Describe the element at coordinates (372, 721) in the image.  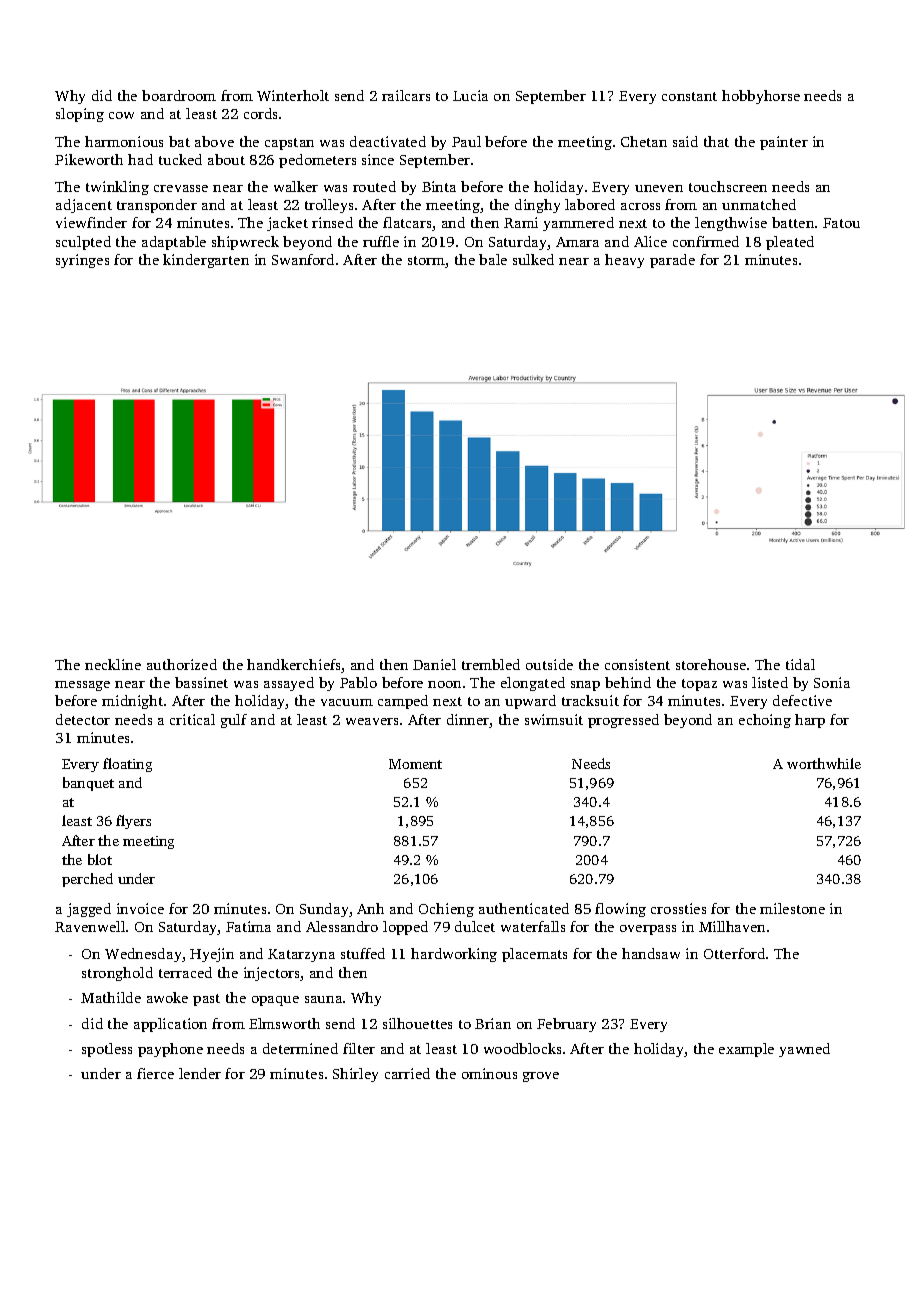
I see `weavers` at that location.
